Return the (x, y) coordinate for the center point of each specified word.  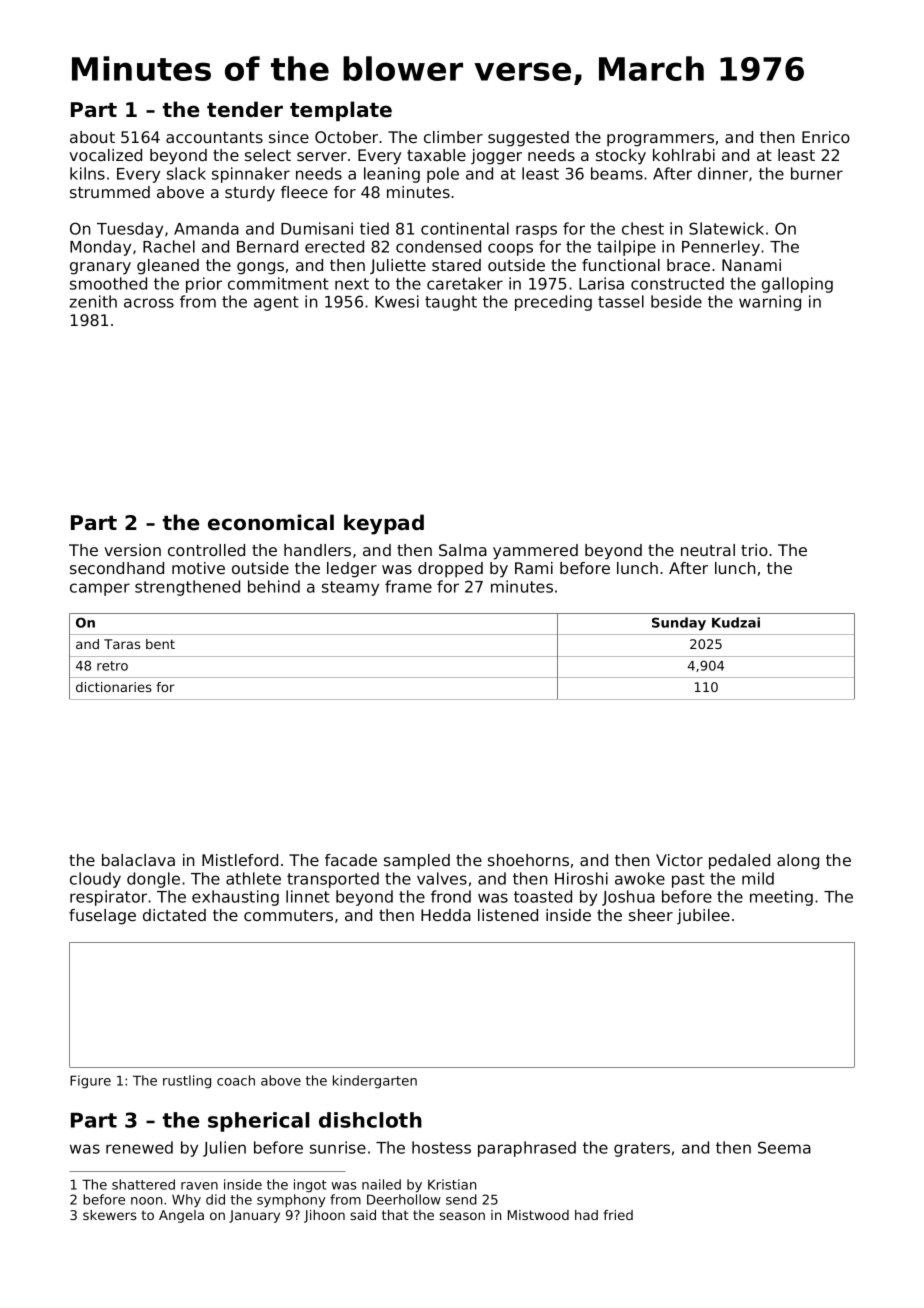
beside (676, 301)
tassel (621, 301)
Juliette (398, 266)
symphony (291, 1201)
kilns (87, 173)
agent (276, 303)
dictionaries (114, 687)
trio (754, 550)
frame (408, 586)
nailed (381, 1184)
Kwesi (397, 301)
